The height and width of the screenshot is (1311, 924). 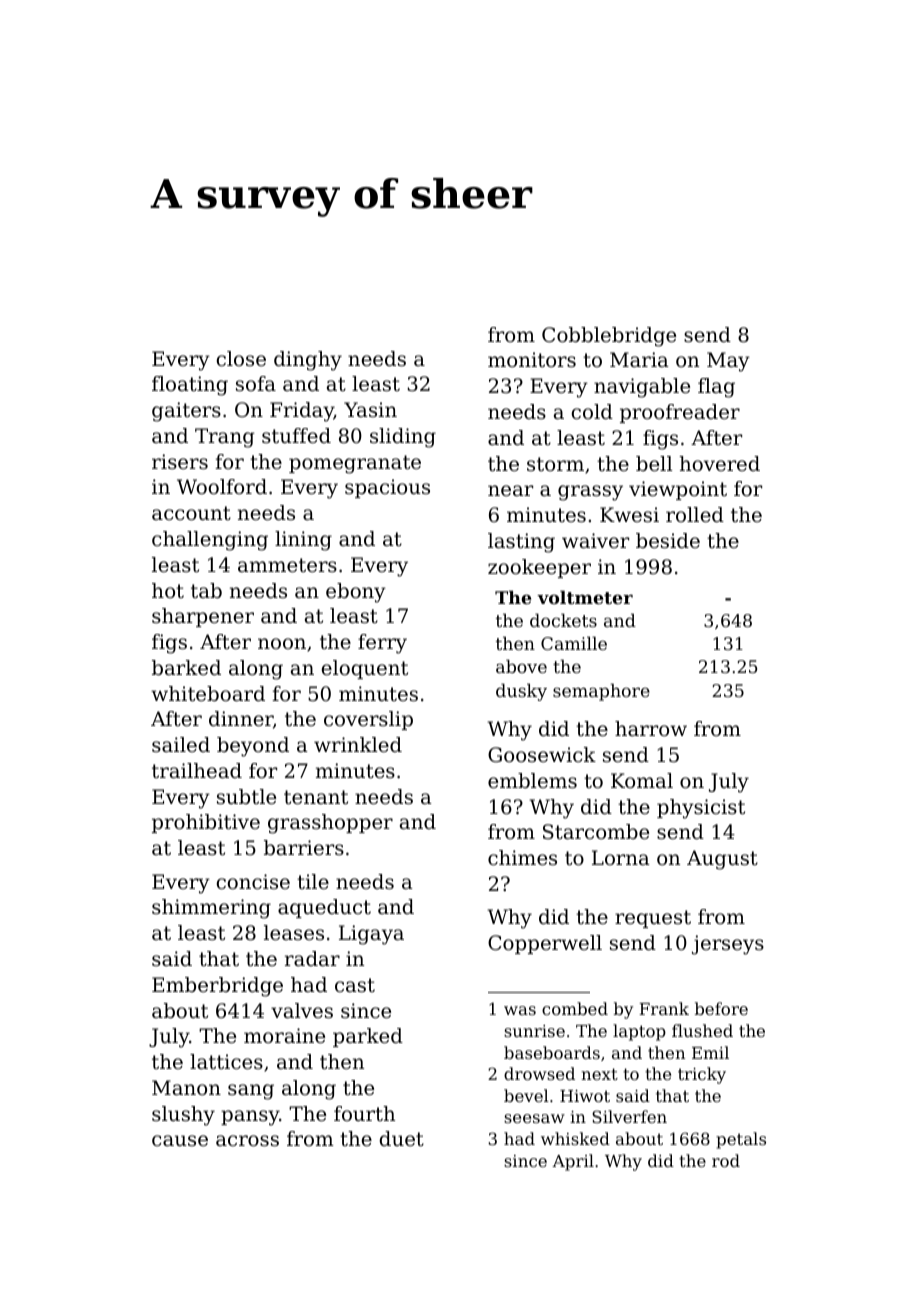 I want to click on Emberbridge, so click(x=217, y=987).
